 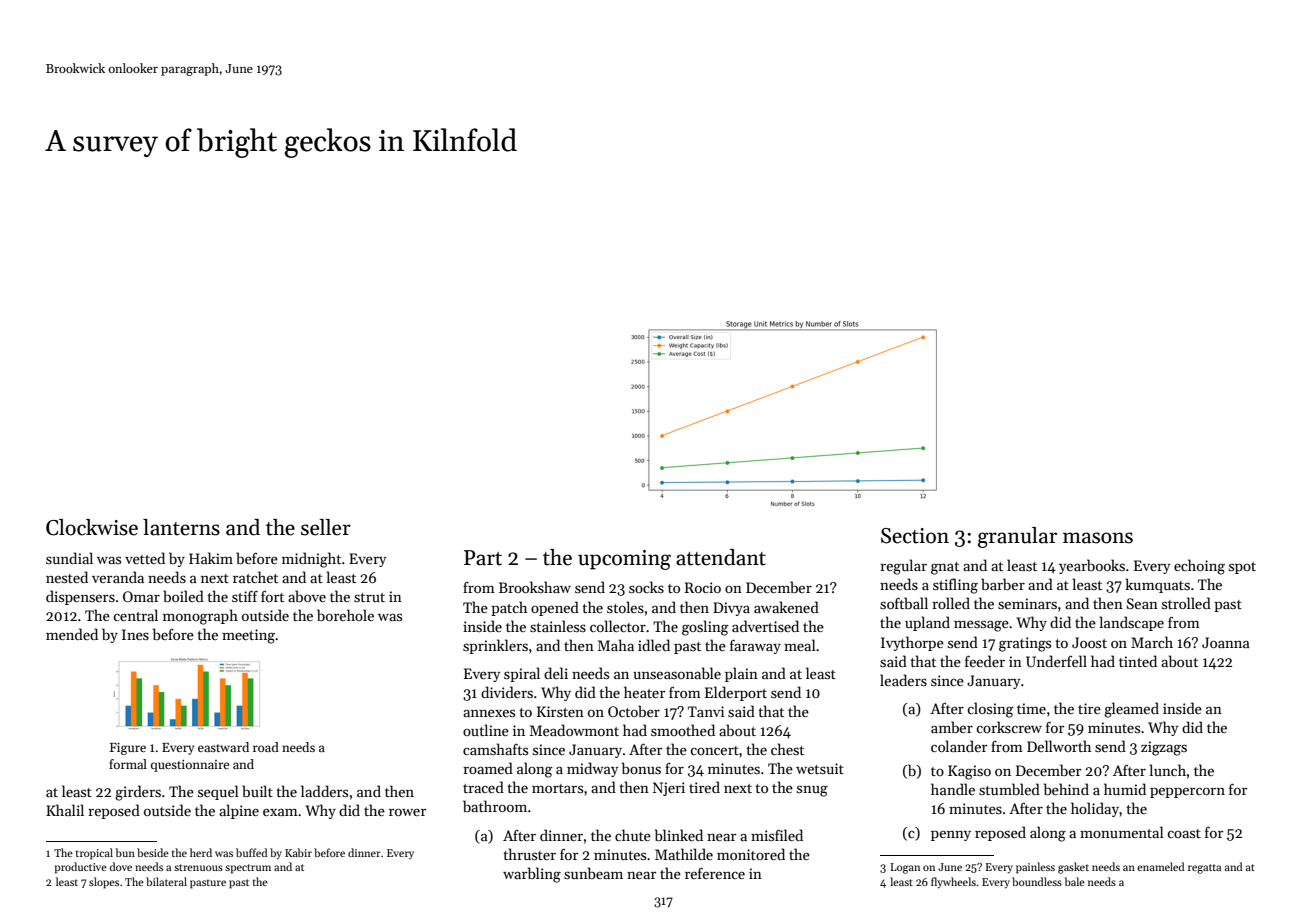 I want to click on Khalil, so click(x=65, y=810).
